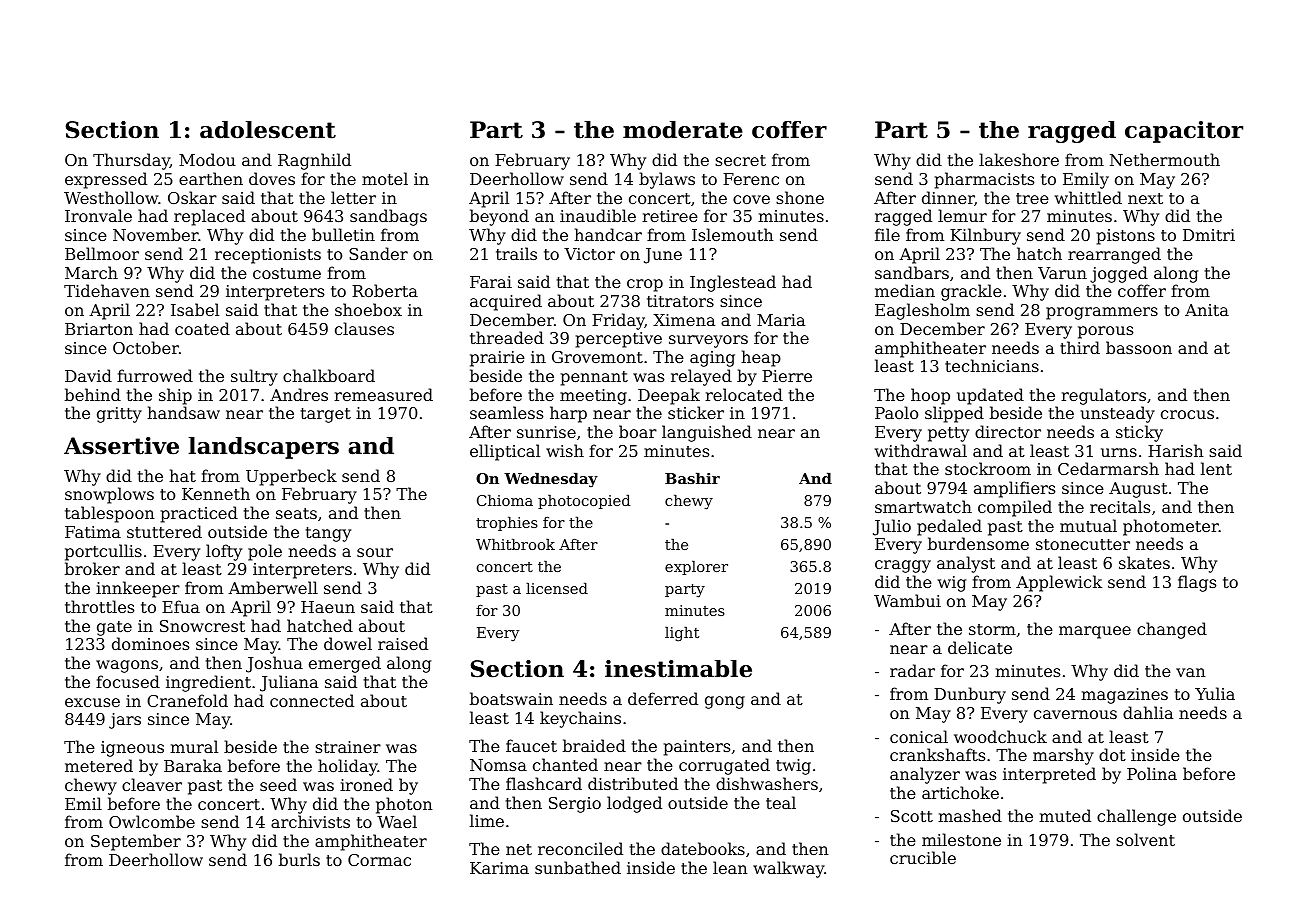  Describe the element at coordinates (1019, 159) in the screenshot. I see `lakeshore` at that location.
